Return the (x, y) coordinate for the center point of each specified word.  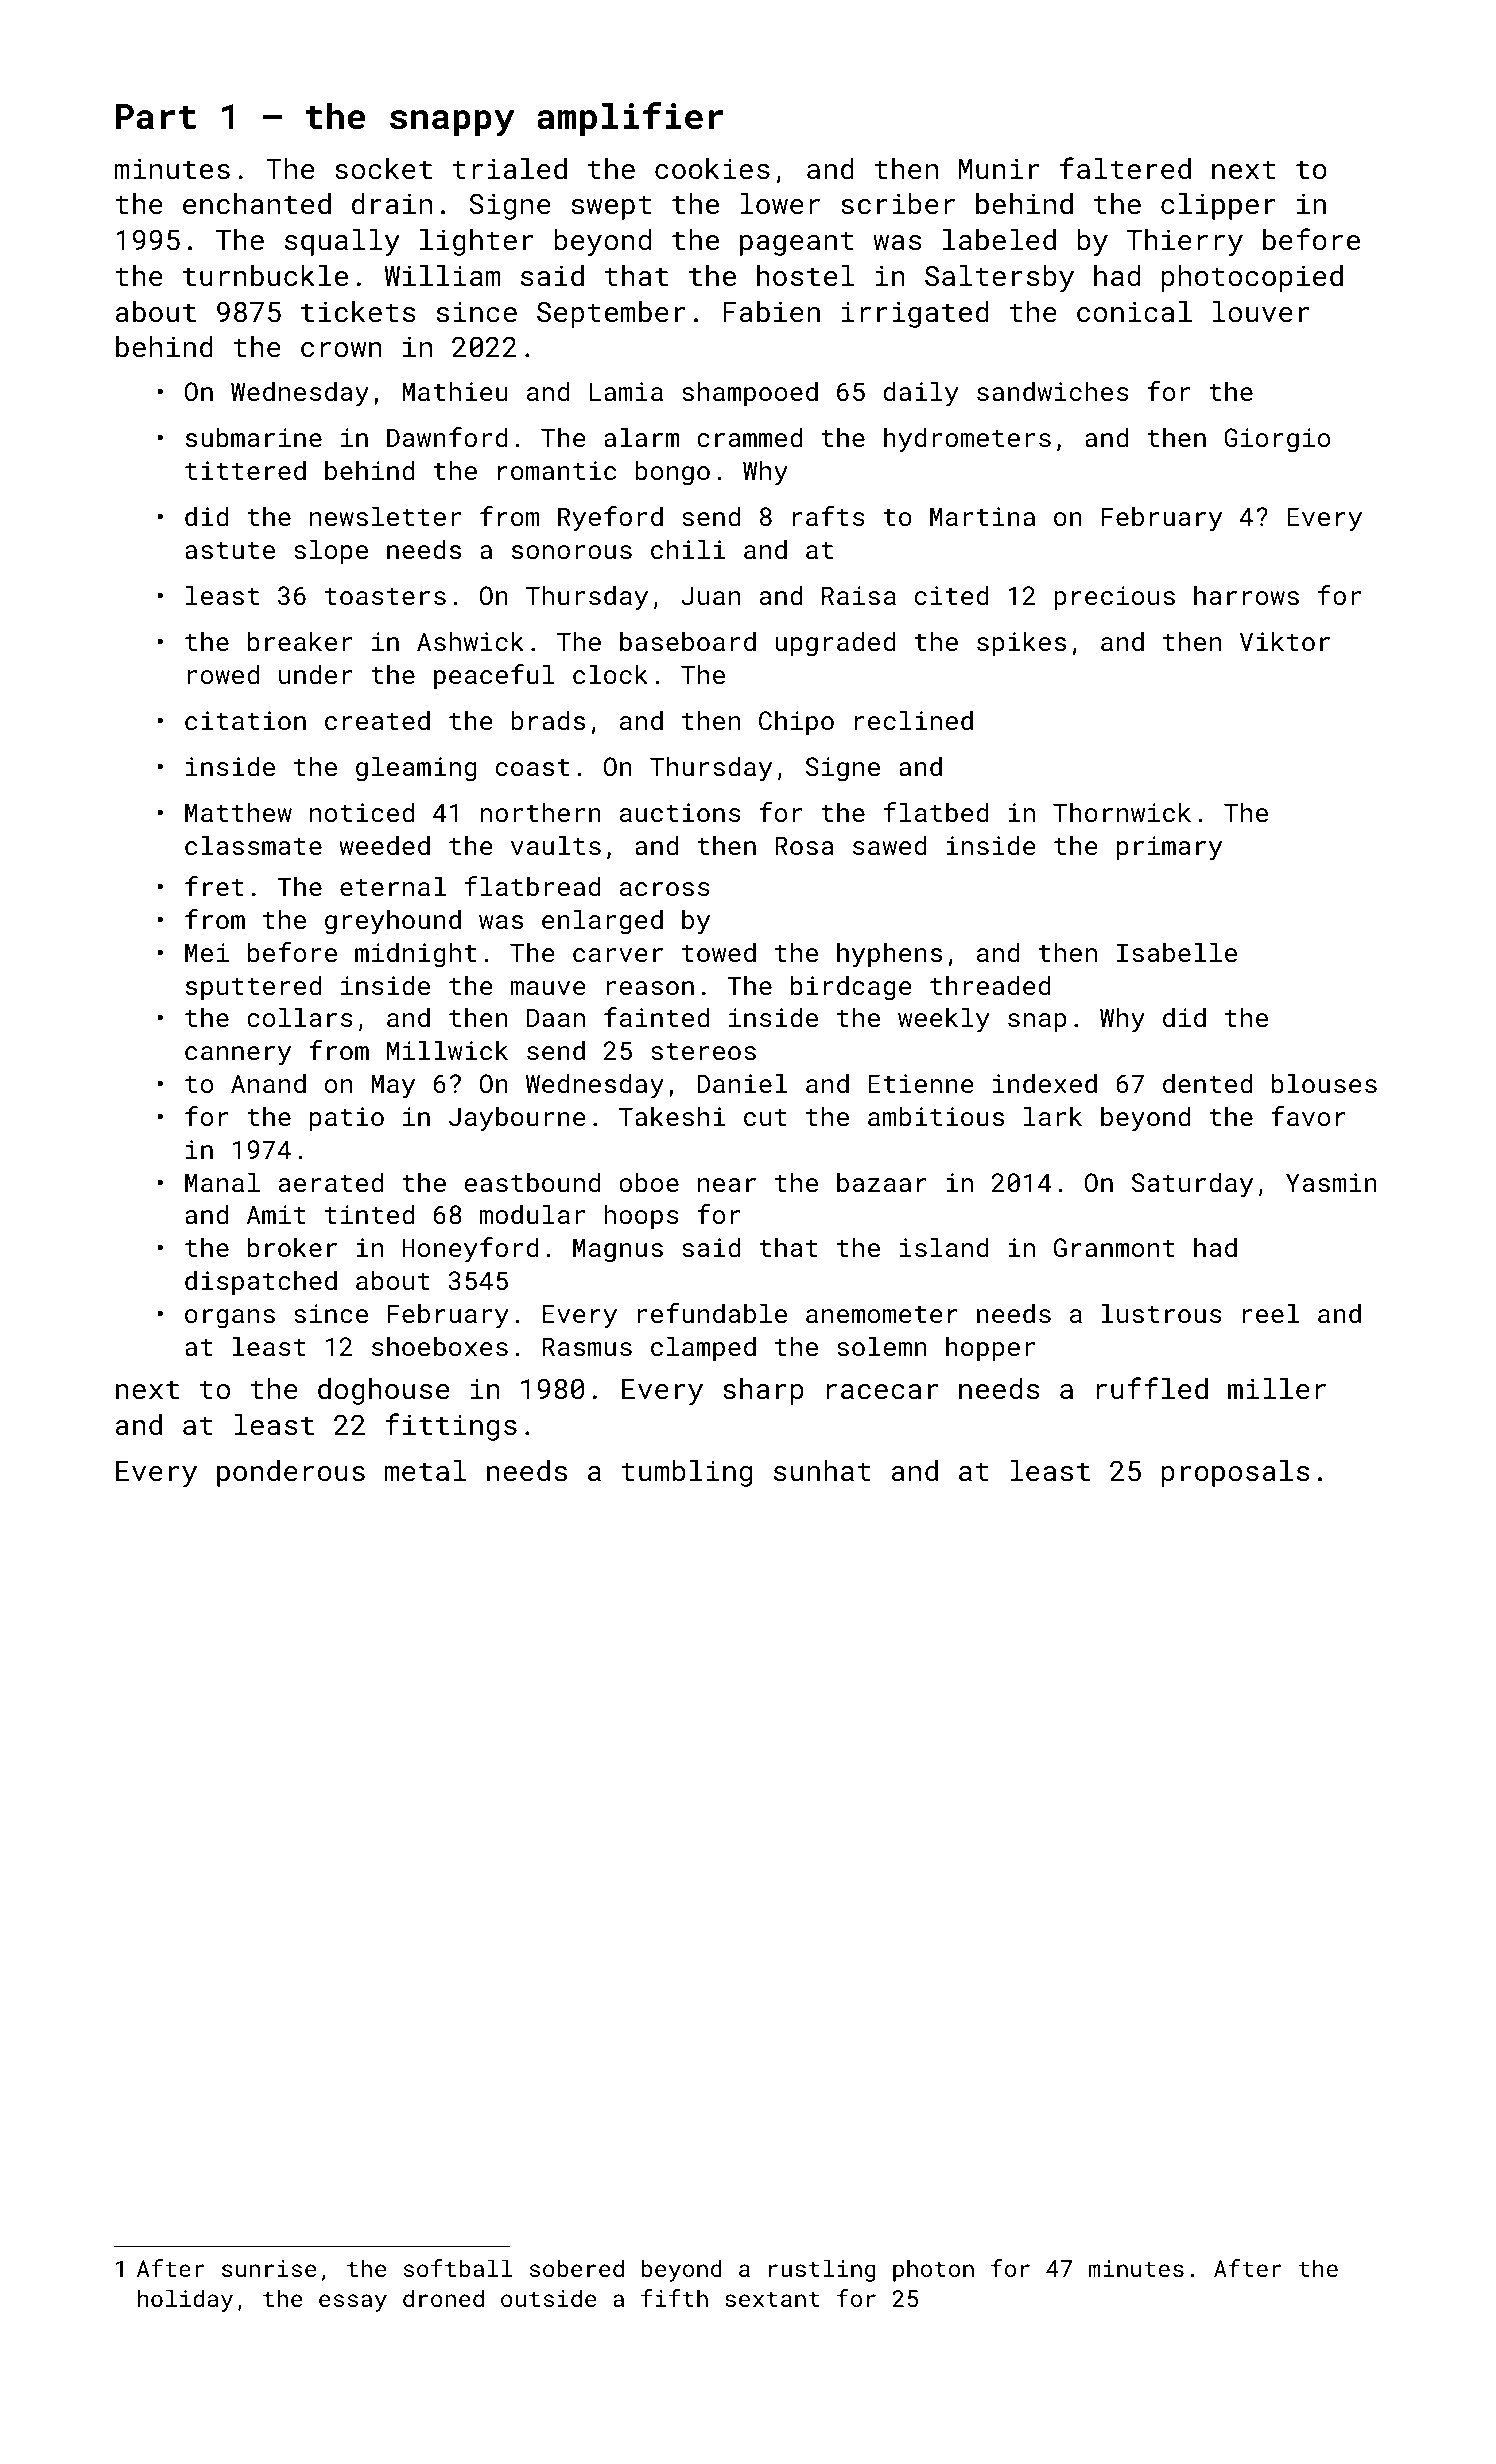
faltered (1125, 168)
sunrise (269, 2268)
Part (156, 117)
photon (933, 2270)
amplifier (630, 119)
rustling (822, 2270)
